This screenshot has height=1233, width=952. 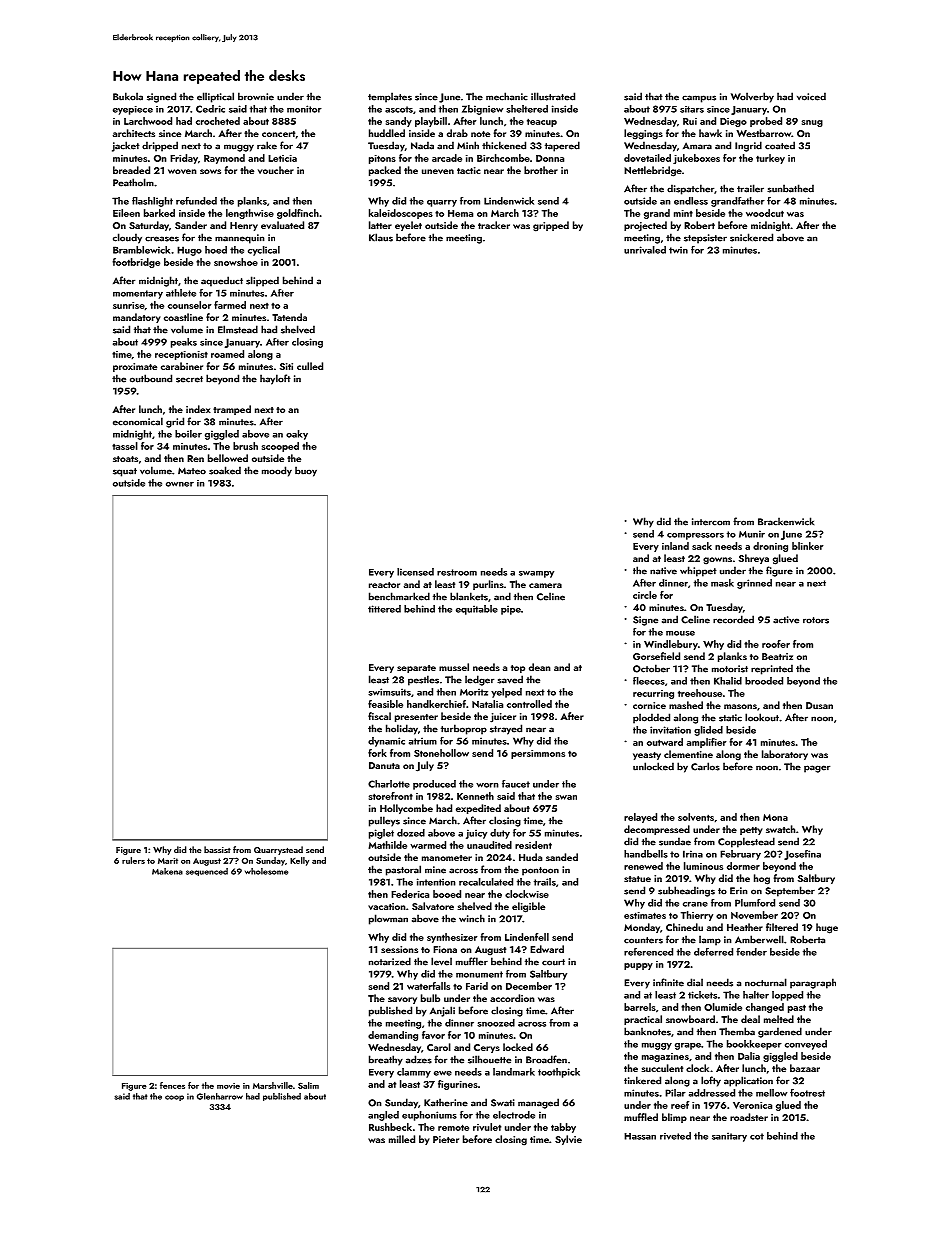 I want to click on piglet, so click(x=381, y=834).
